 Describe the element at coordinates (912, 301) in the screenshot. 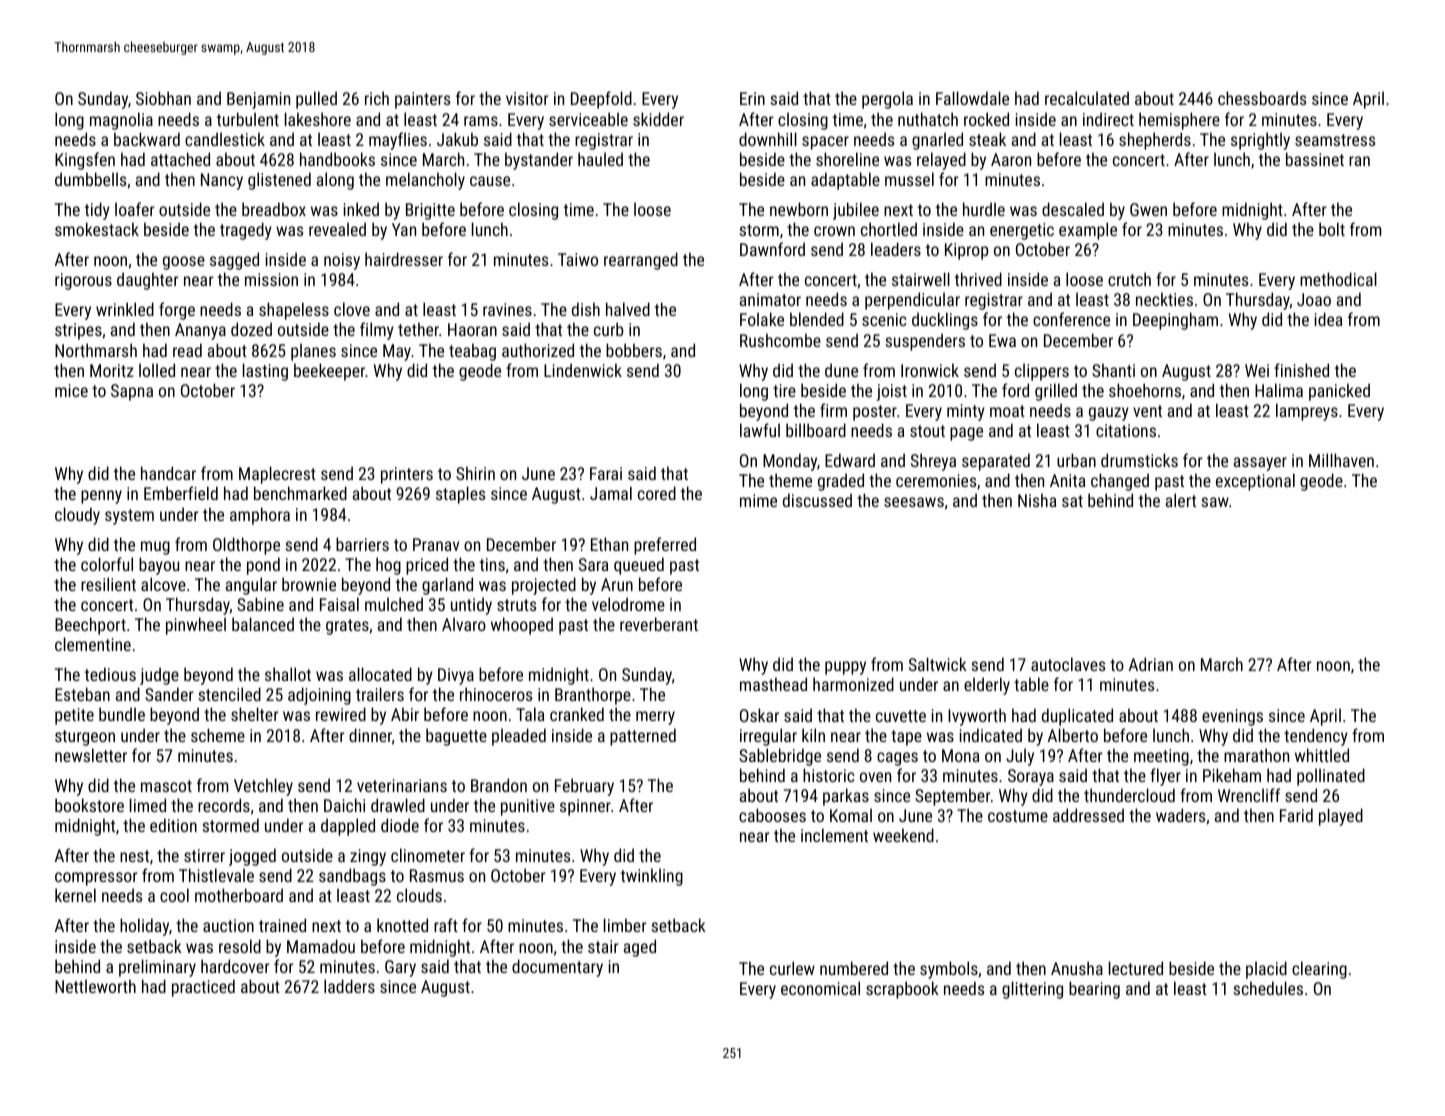

I see `perpendicular` at that location.
